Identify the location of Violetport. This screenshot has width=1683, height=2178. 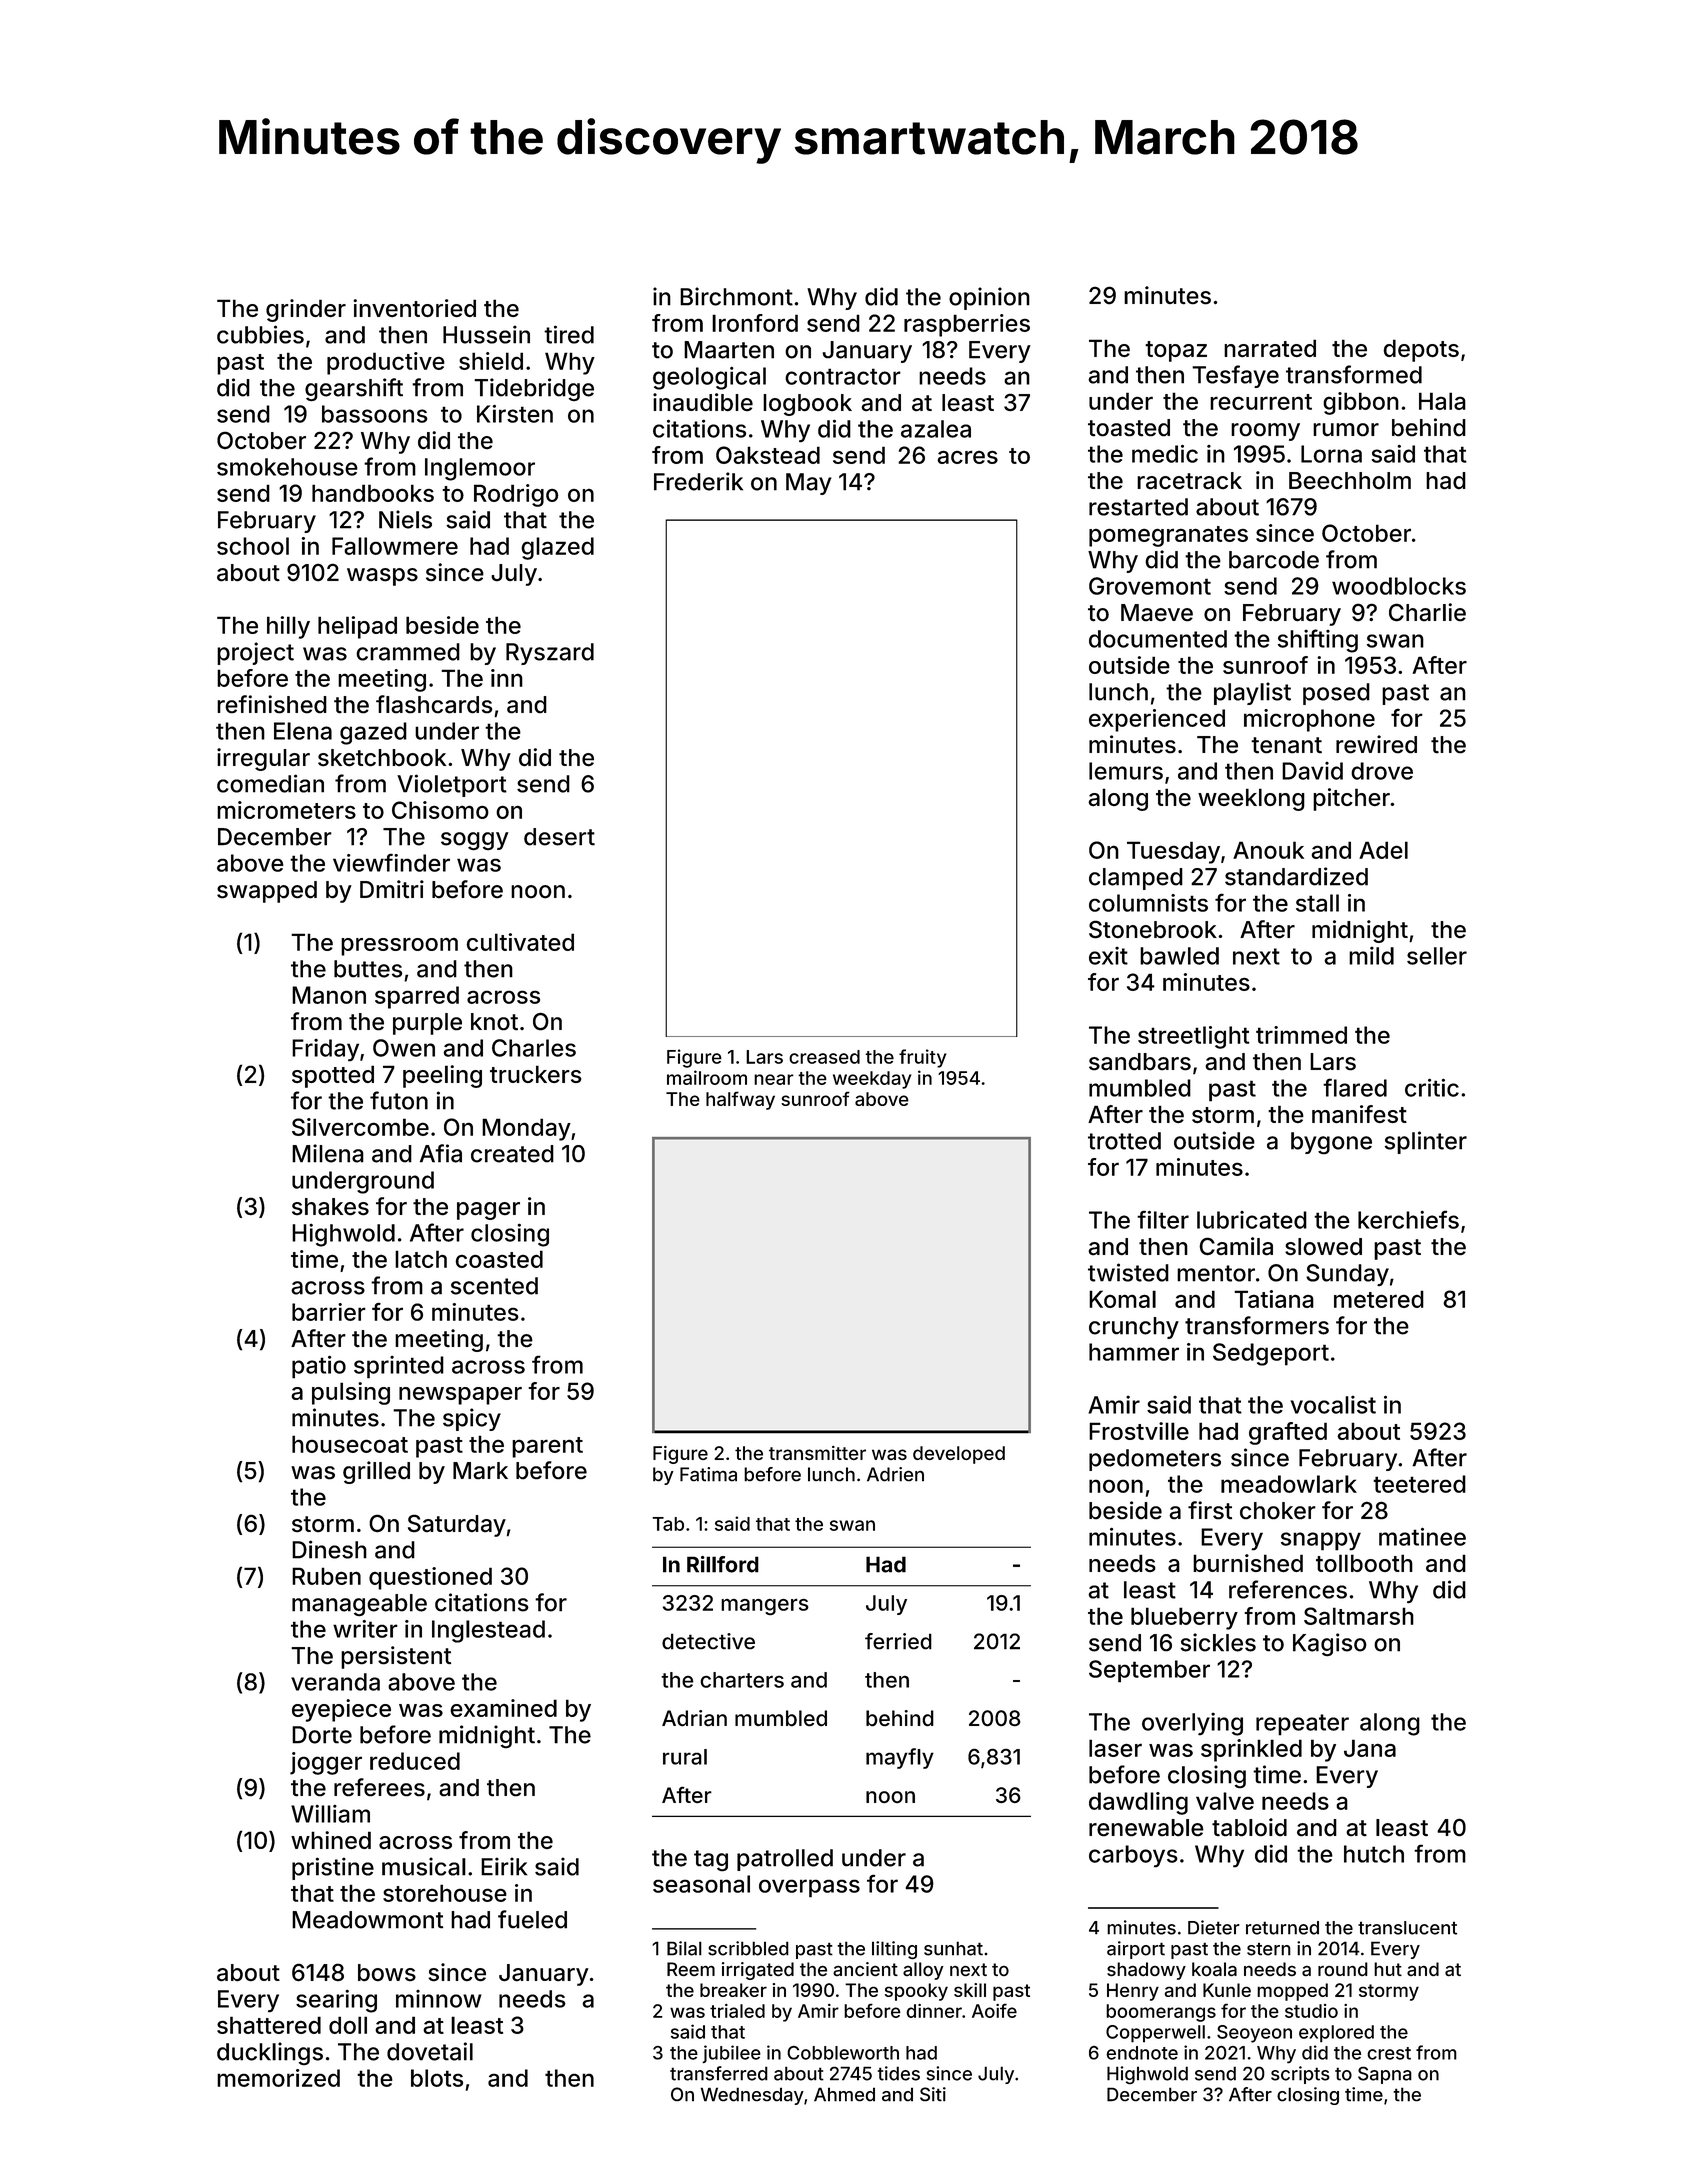
(452, 785).
